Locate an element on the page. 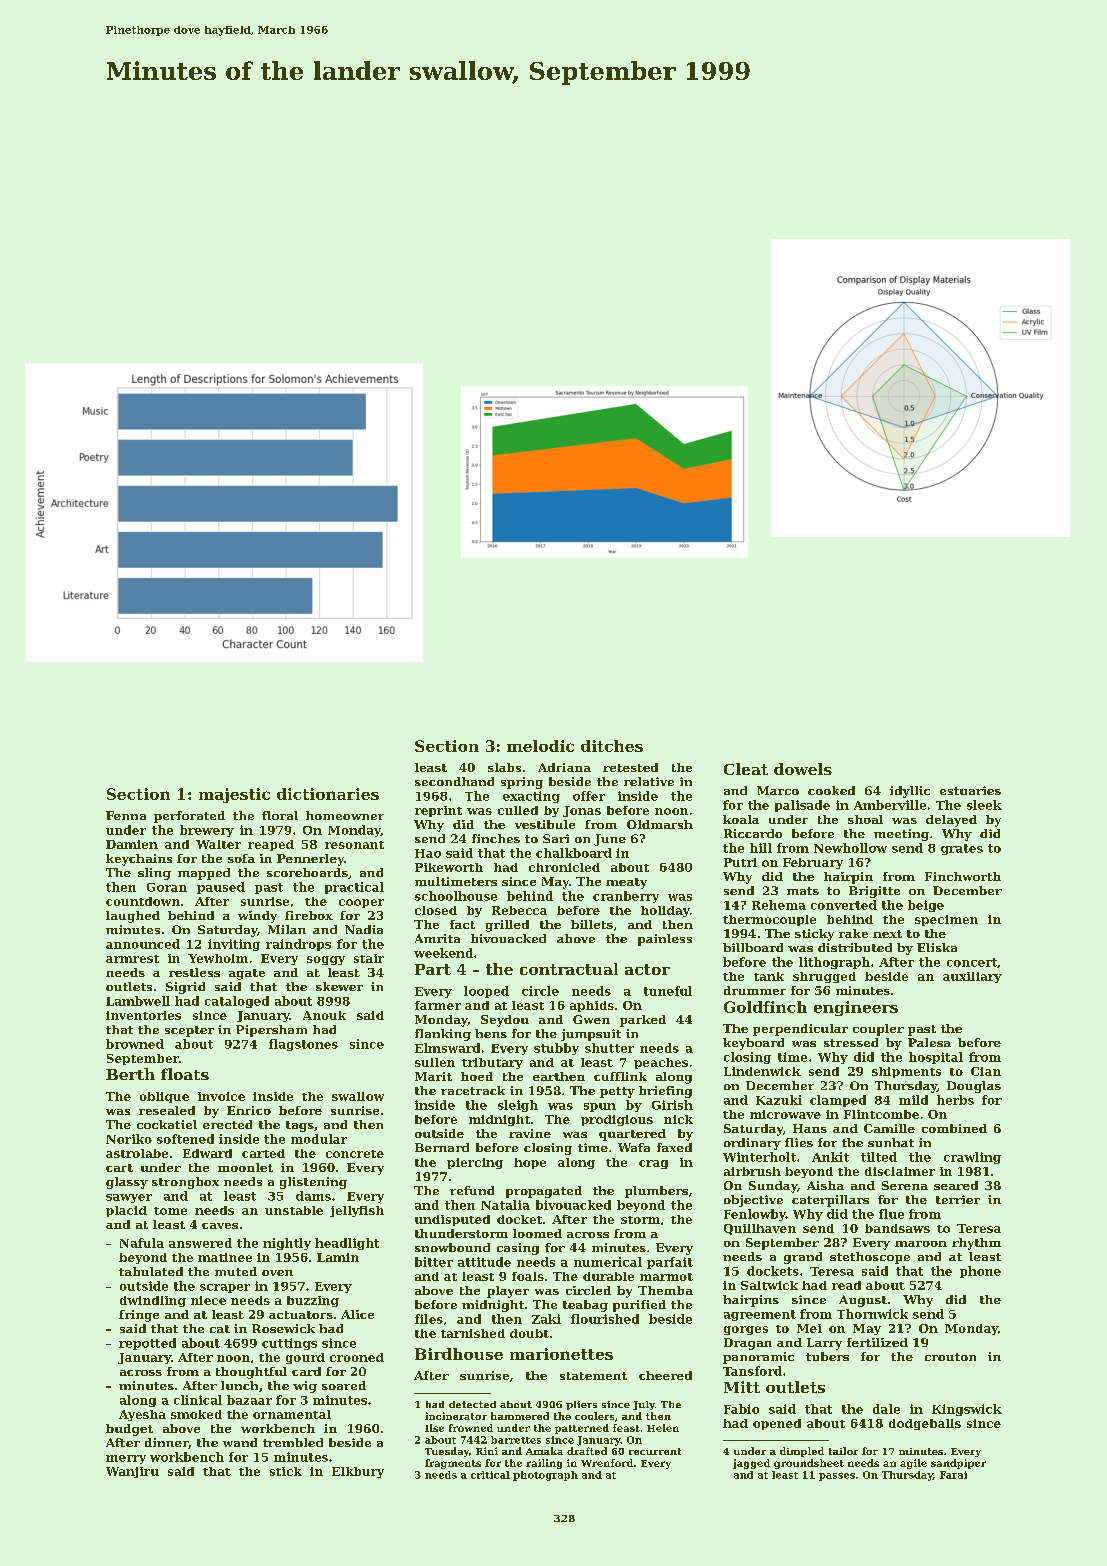 The image size is (1107, 1566). laughed is located at coordinates (133, 917).
